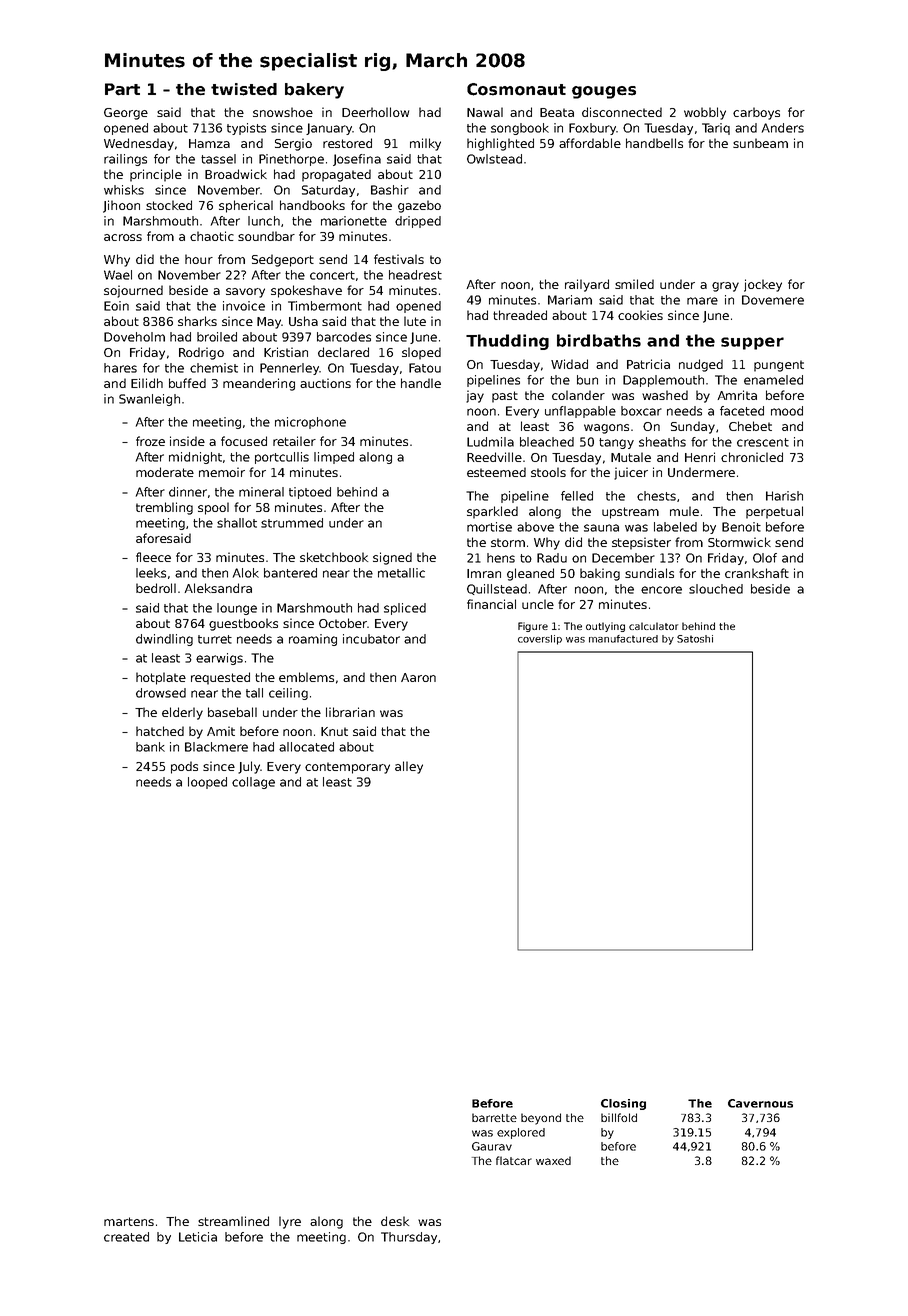 The image size is (908, 1316). I want to click on bakery, so click(314, 91).
